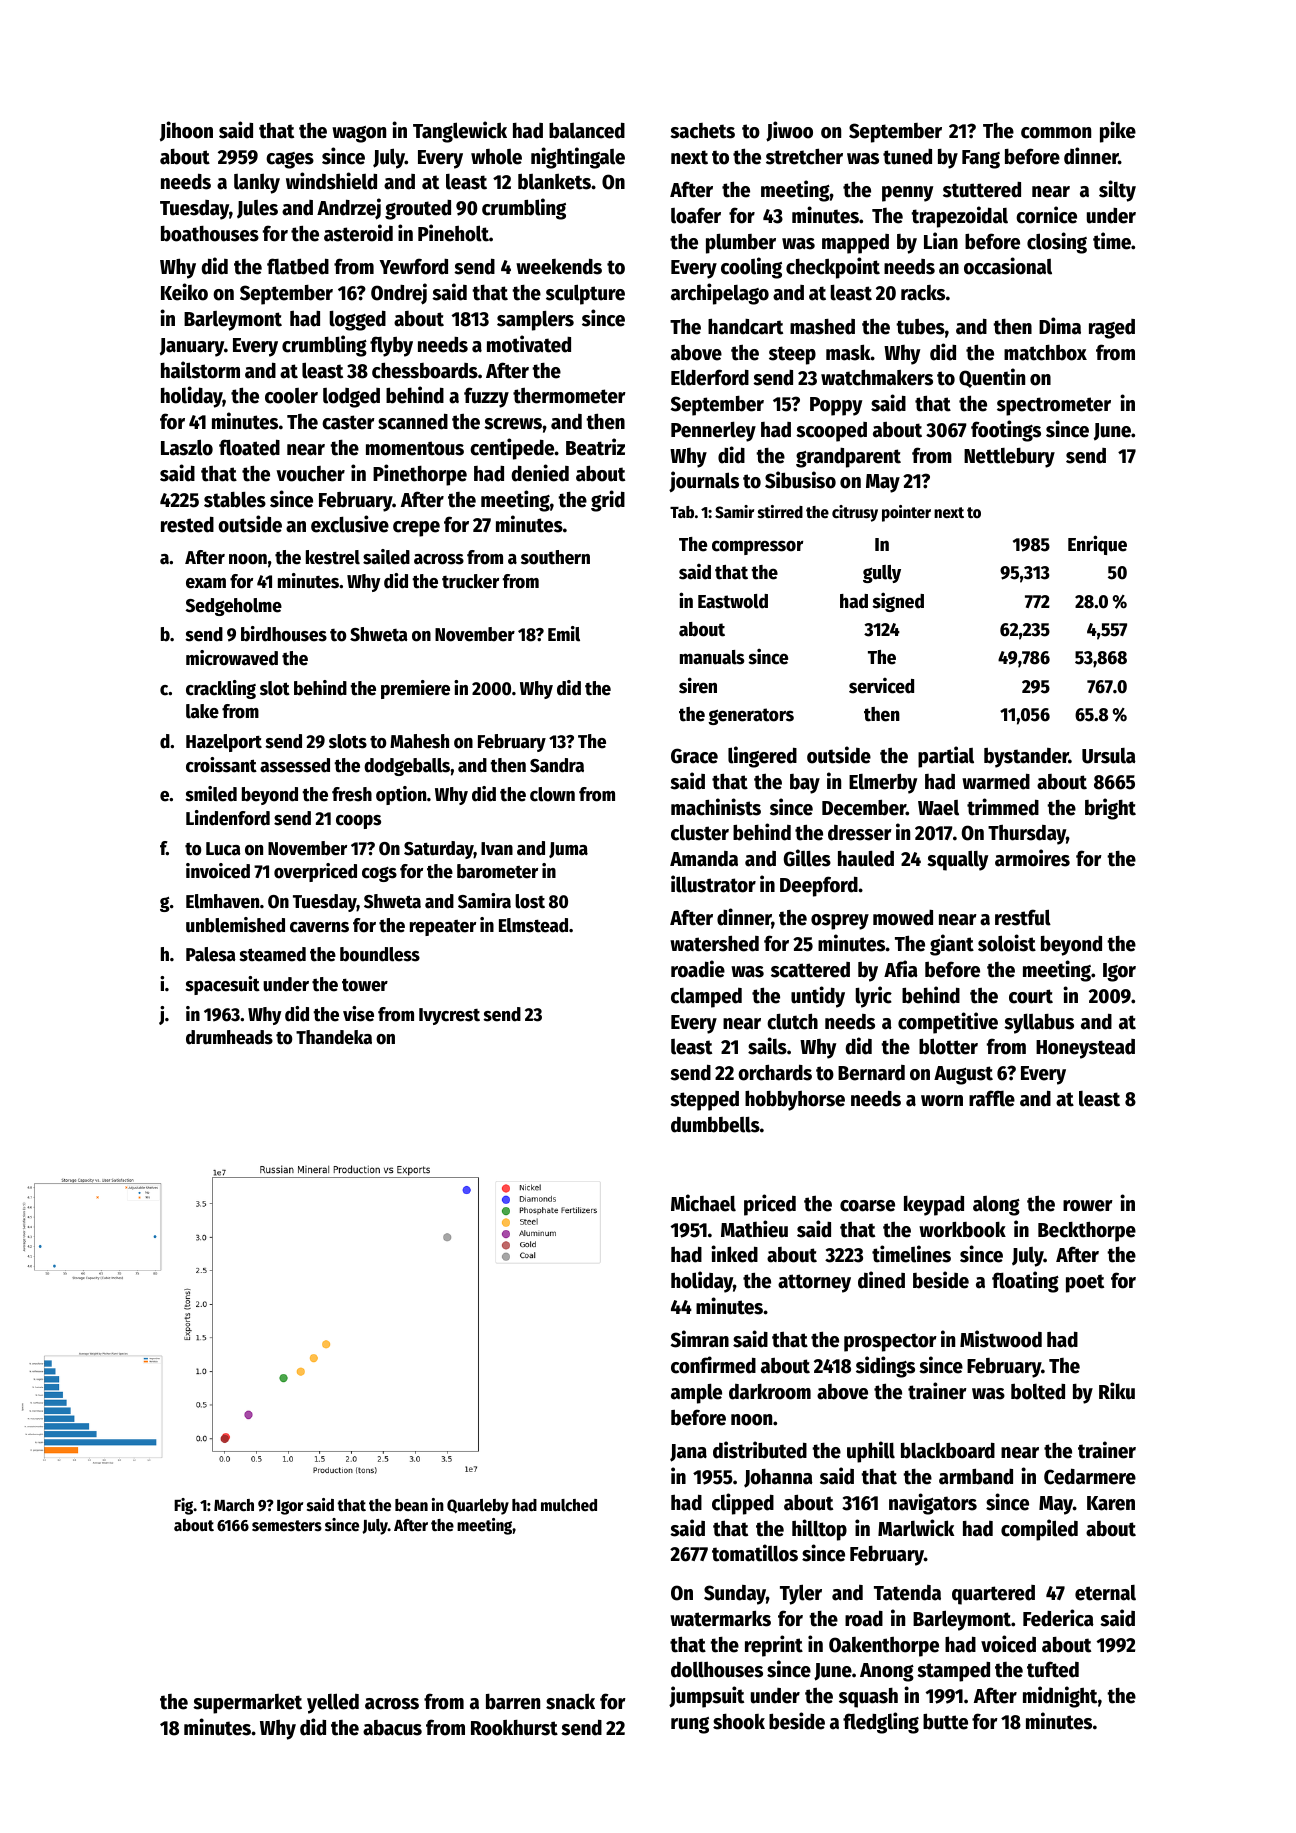 The width and height of the page is (1296, 1833). I want to click on Honeystead, so click(1085, 1049).
